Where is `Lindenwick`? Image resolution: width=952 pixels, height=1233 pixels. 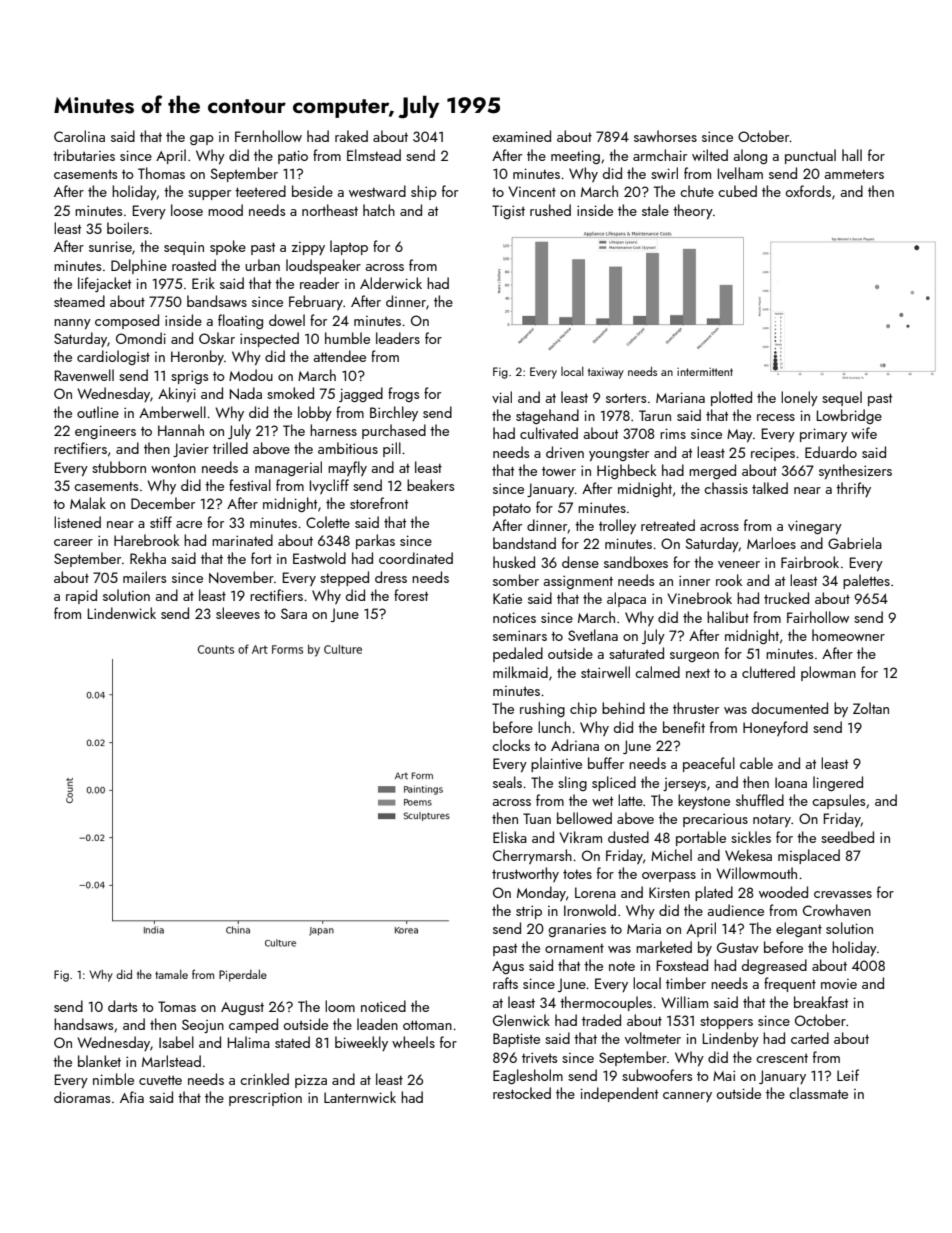 Lindenwick is located at coordinates (122, 613).
